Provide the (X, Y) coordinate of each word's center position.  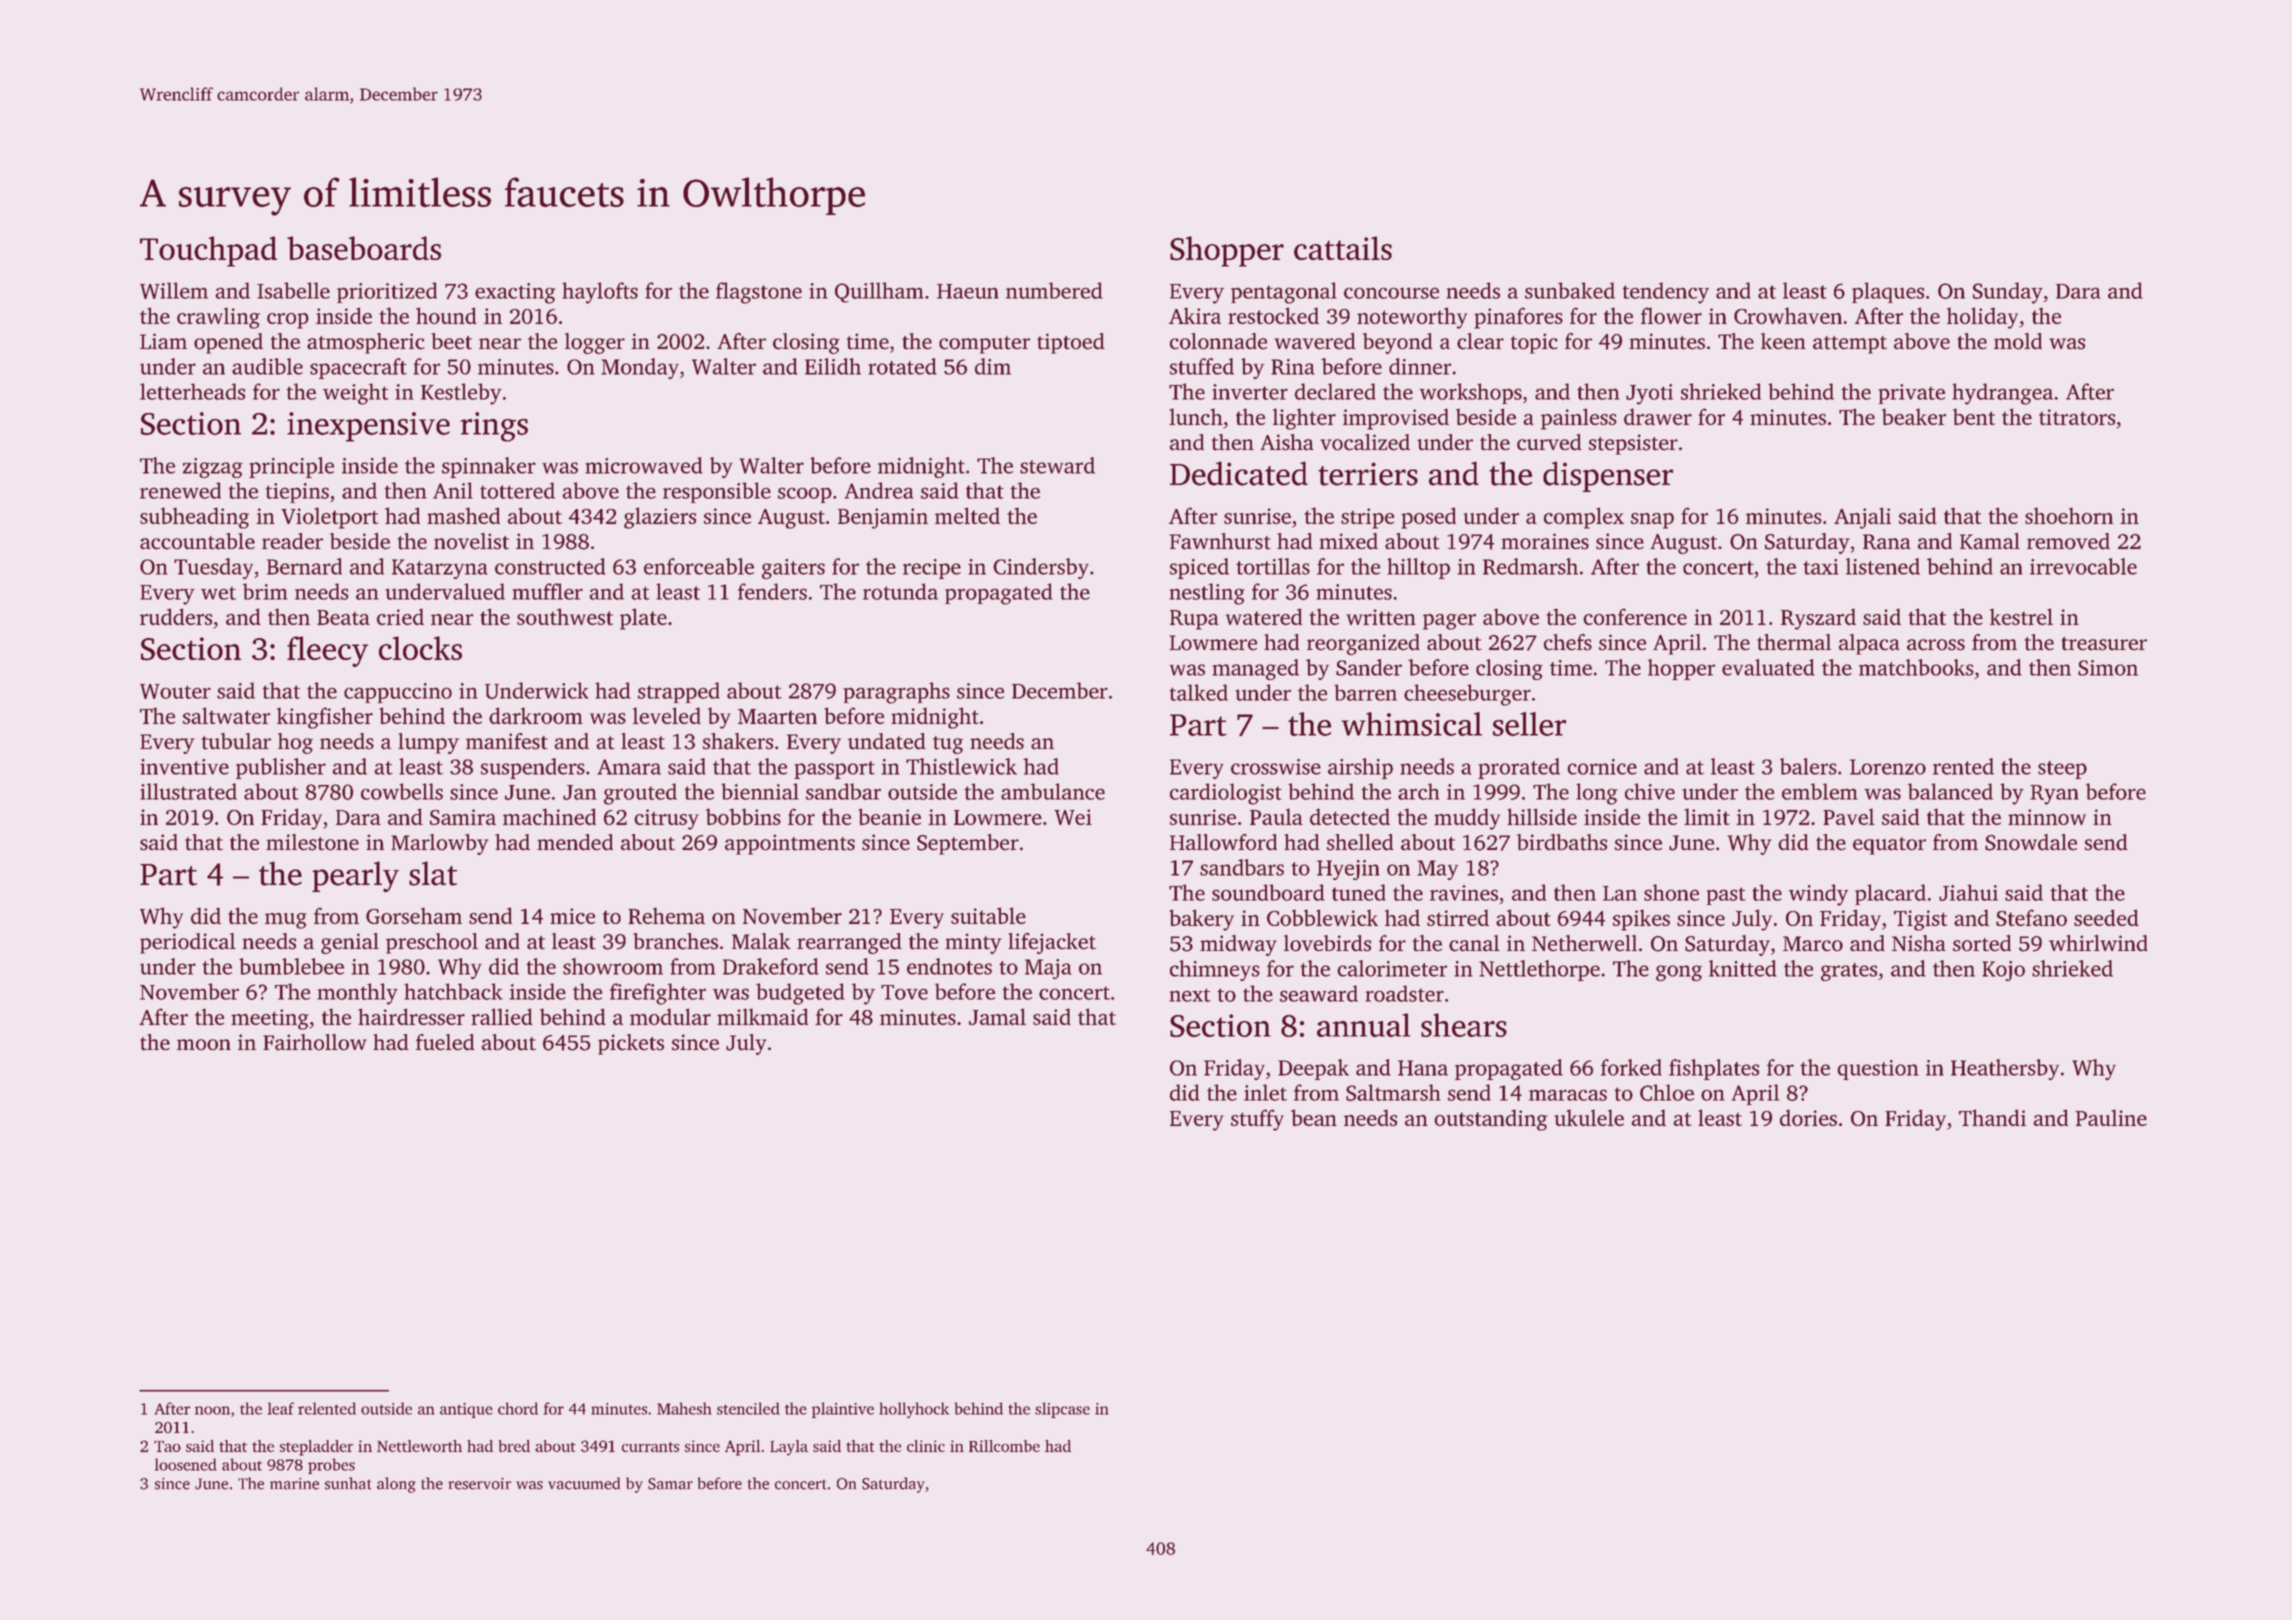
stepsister (1633, 444)
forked (1631, 1067)
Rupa (1194, 620)
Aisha (1287, 442)
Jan (580, 792)
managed (1255, 669)
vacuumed (584, 1483)
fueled (445, 1042)
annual (1364, 1025)
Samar (670, 1484)
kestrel (2021, 616)
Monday (640, 368)
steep (2062, 770)
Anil (453, 490)
